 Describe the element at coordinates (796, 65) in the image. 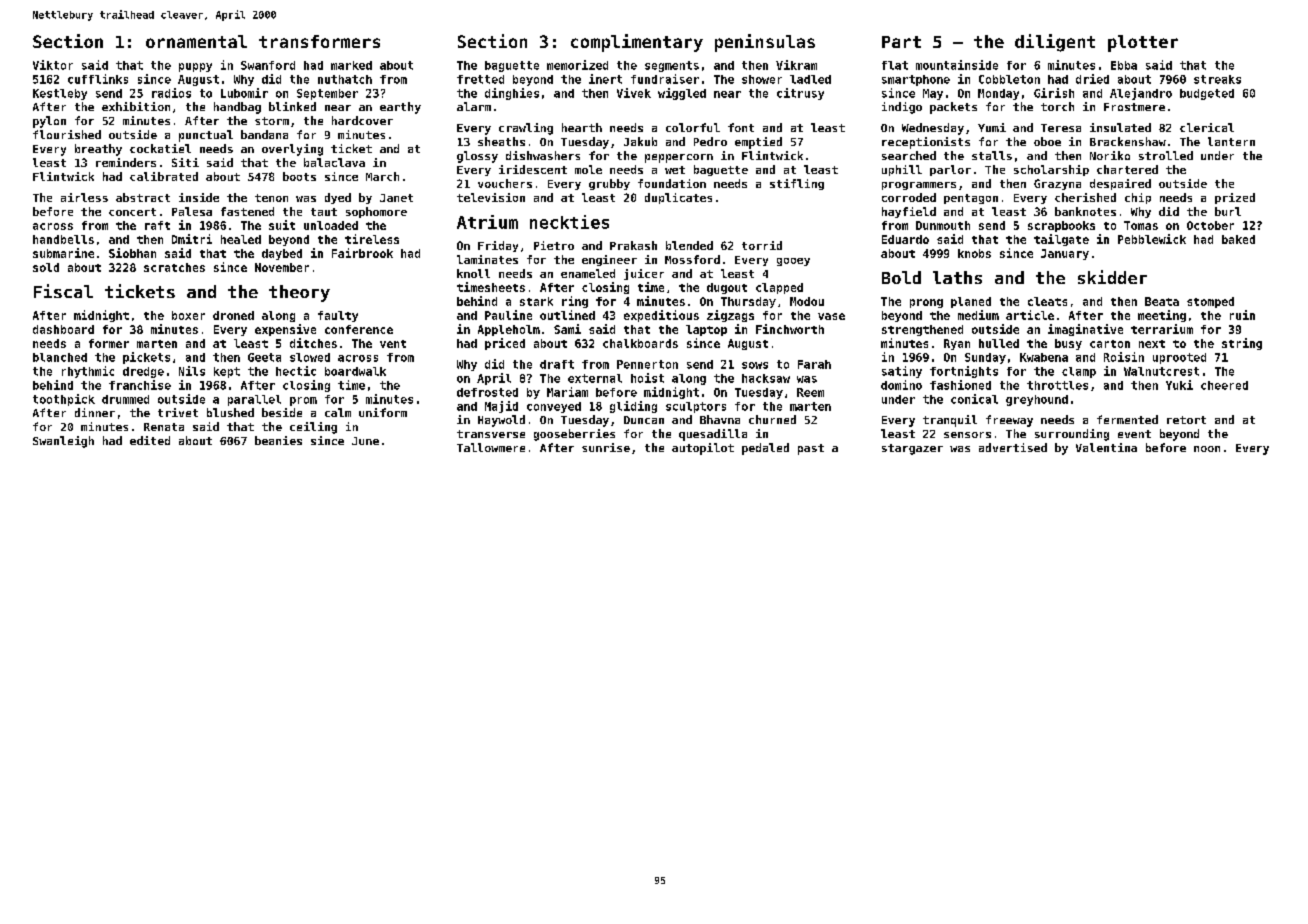

I see `Vikram` at that location.
